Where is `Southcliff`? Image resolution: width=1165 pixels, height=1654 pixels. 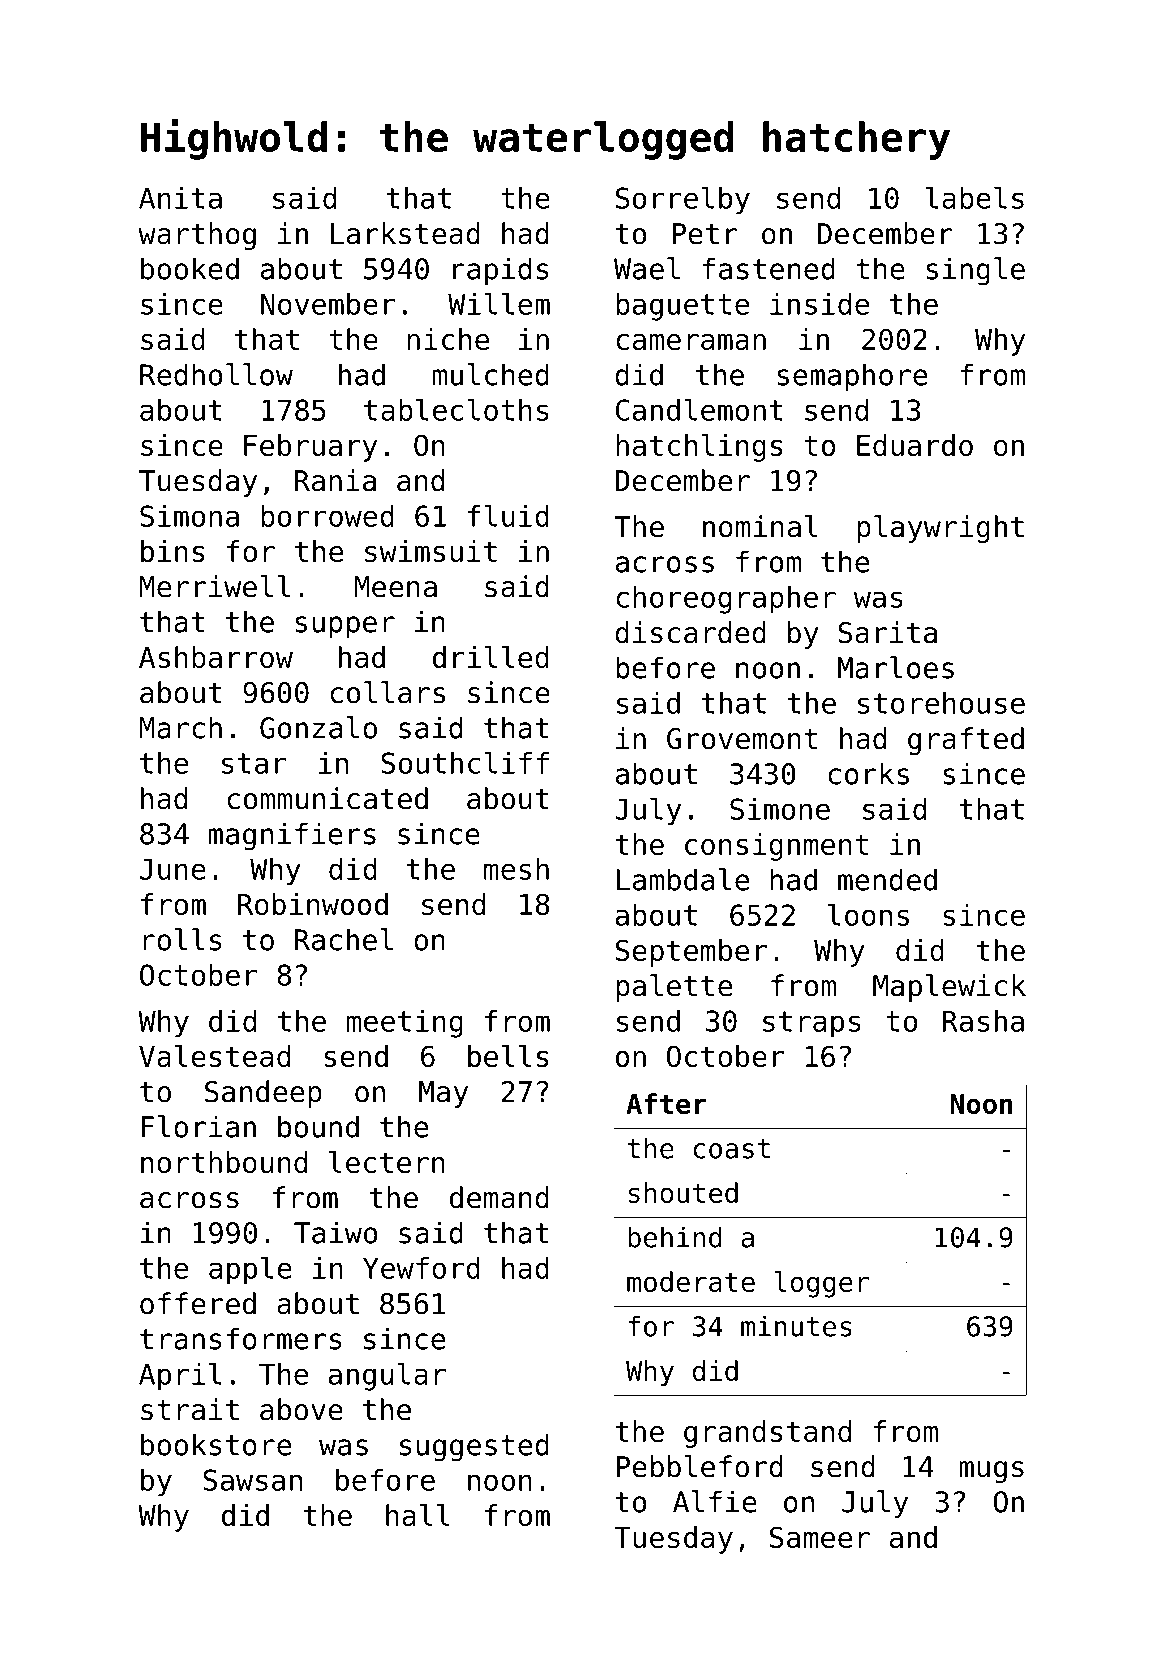
Southcliff is located at coordinates (465, 762).
